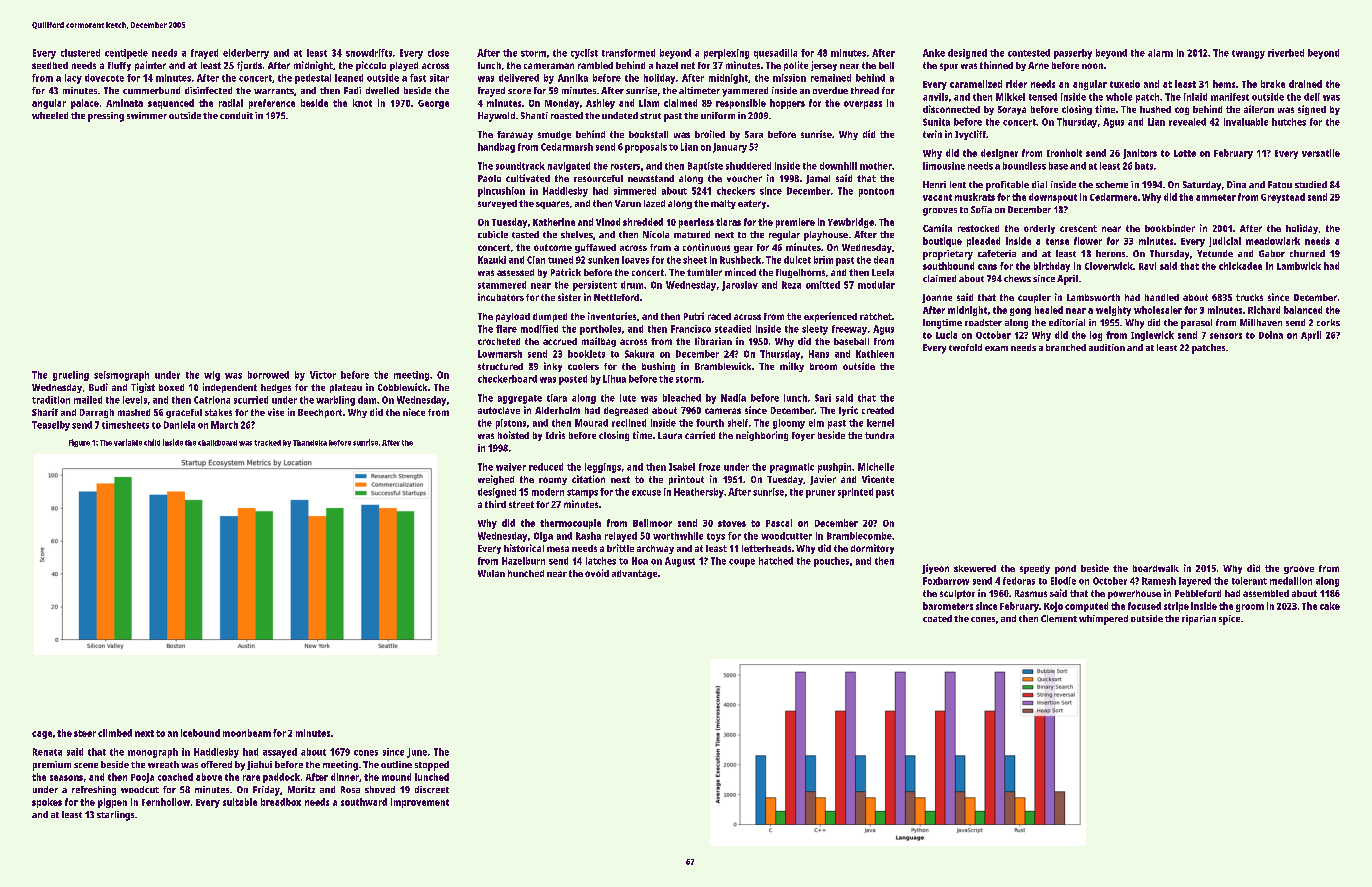  I want to click on assessed, so click(515, 272).
